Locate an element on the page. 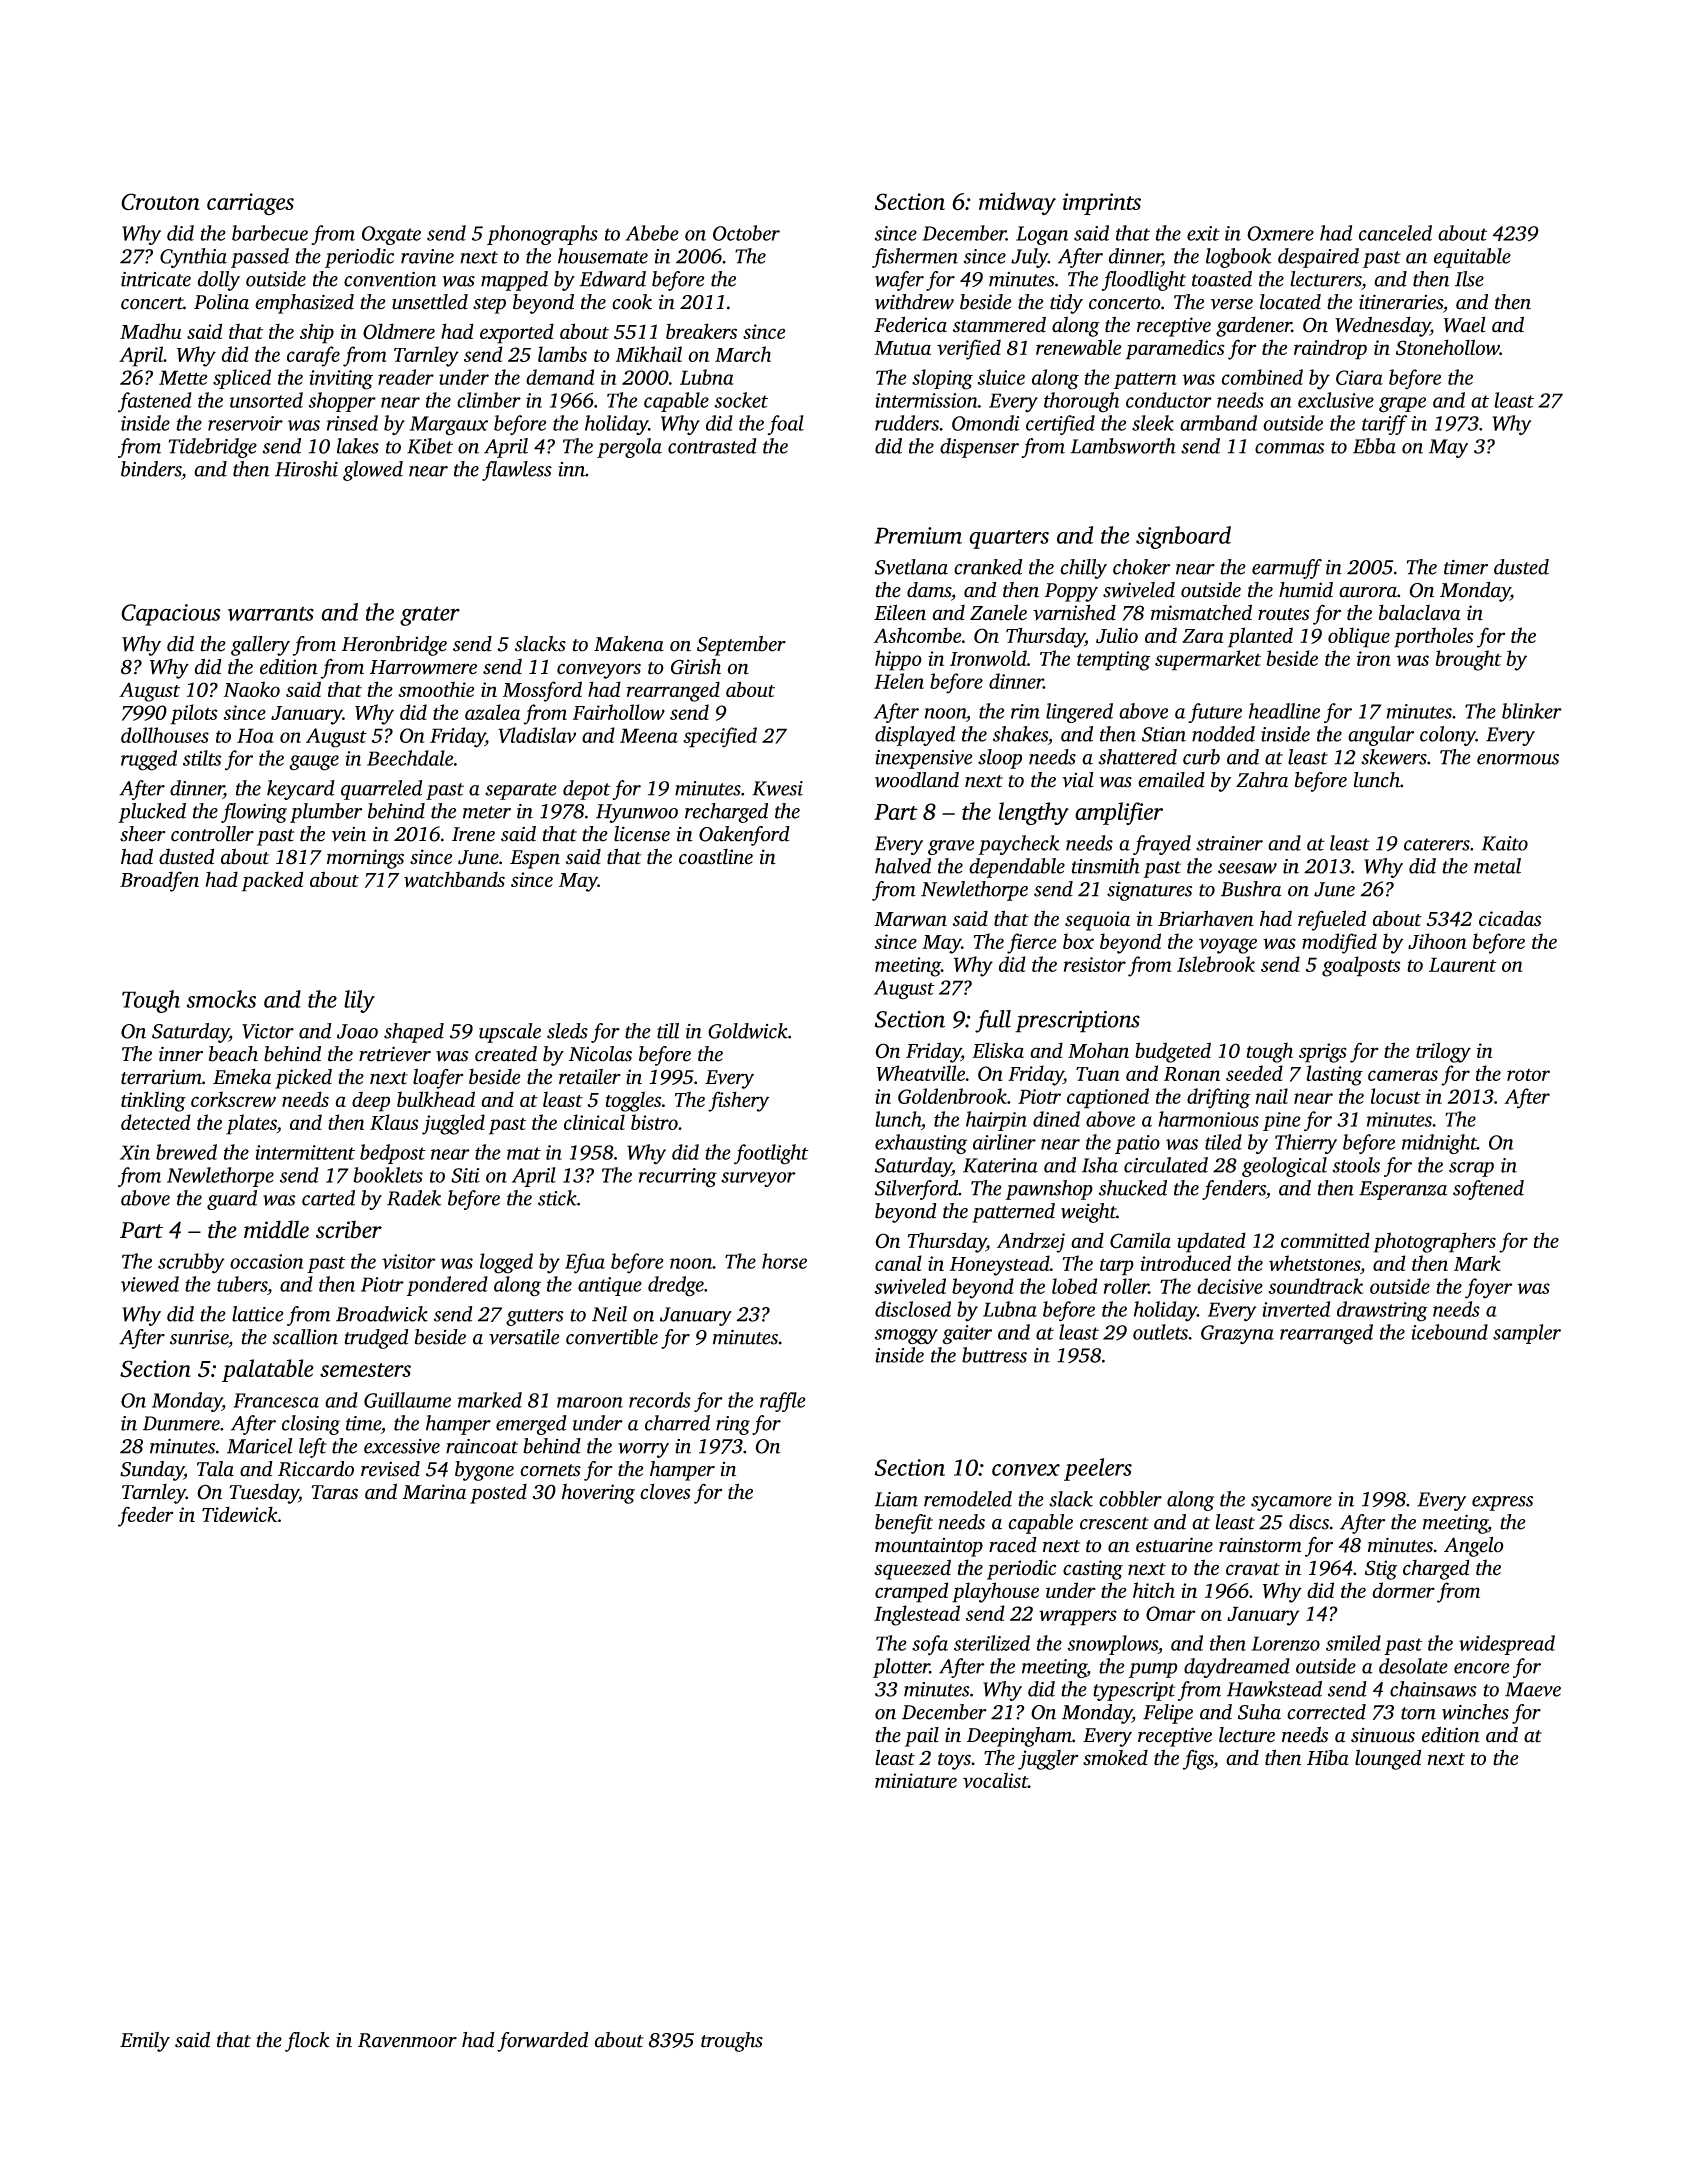 The image size is (1683, 2178). pawnshop is located at coordinates (1049, 1190).
